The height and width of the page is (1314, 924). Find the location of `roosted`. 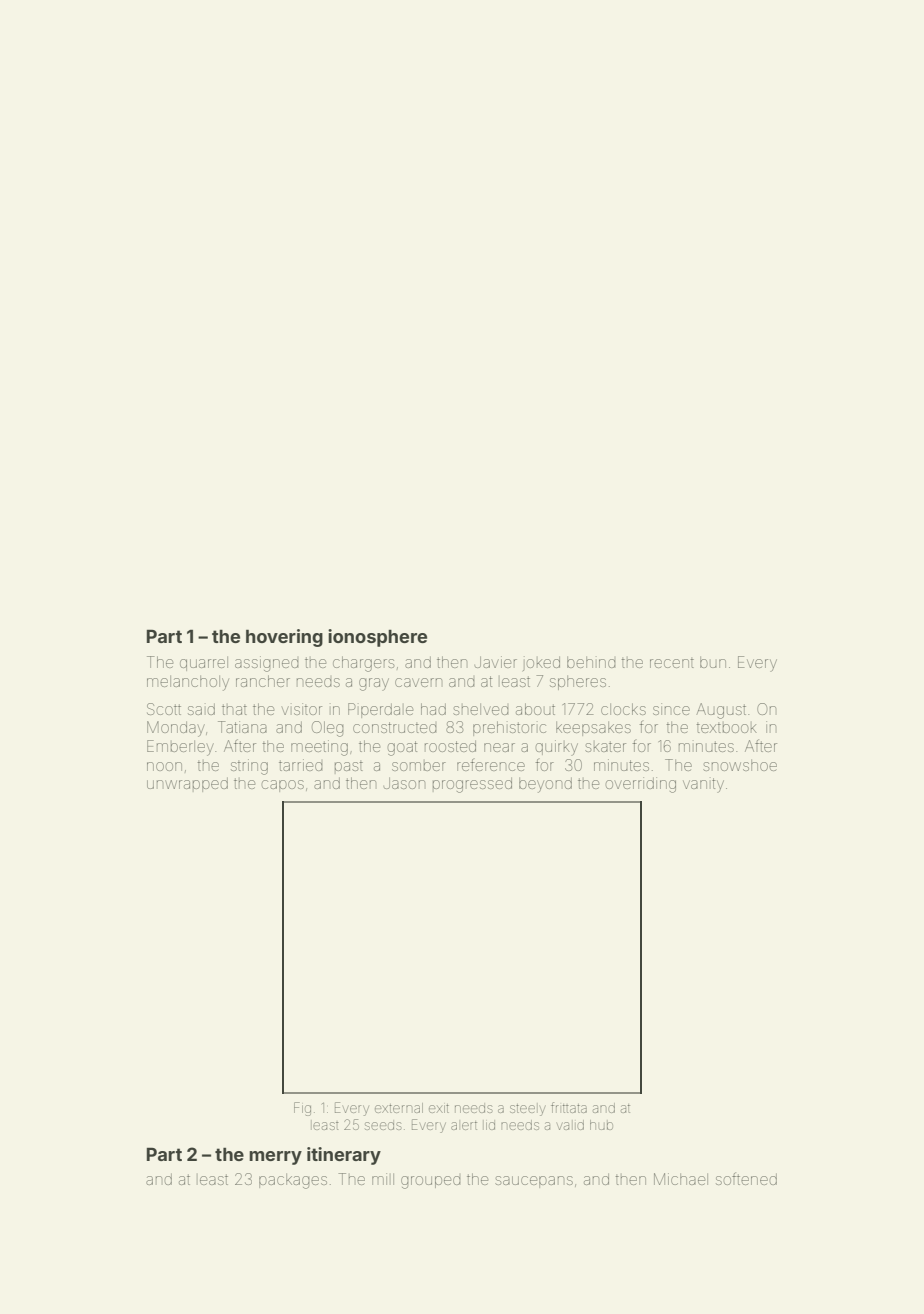

roosted is located at coordinates (450, 746).
